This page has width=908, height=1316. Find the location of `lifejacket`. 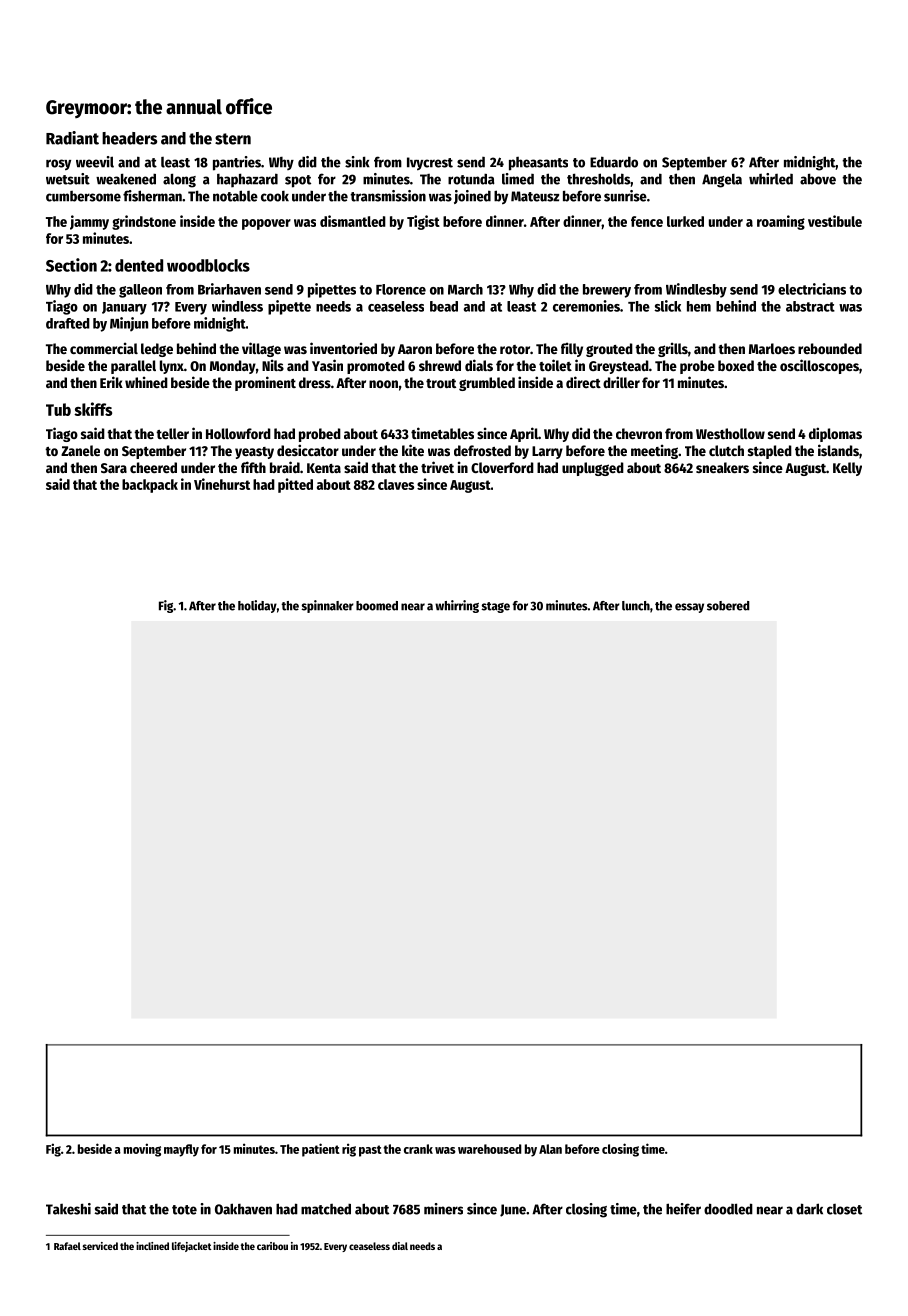

lifejacket is located at coordinates (192, 1247).
